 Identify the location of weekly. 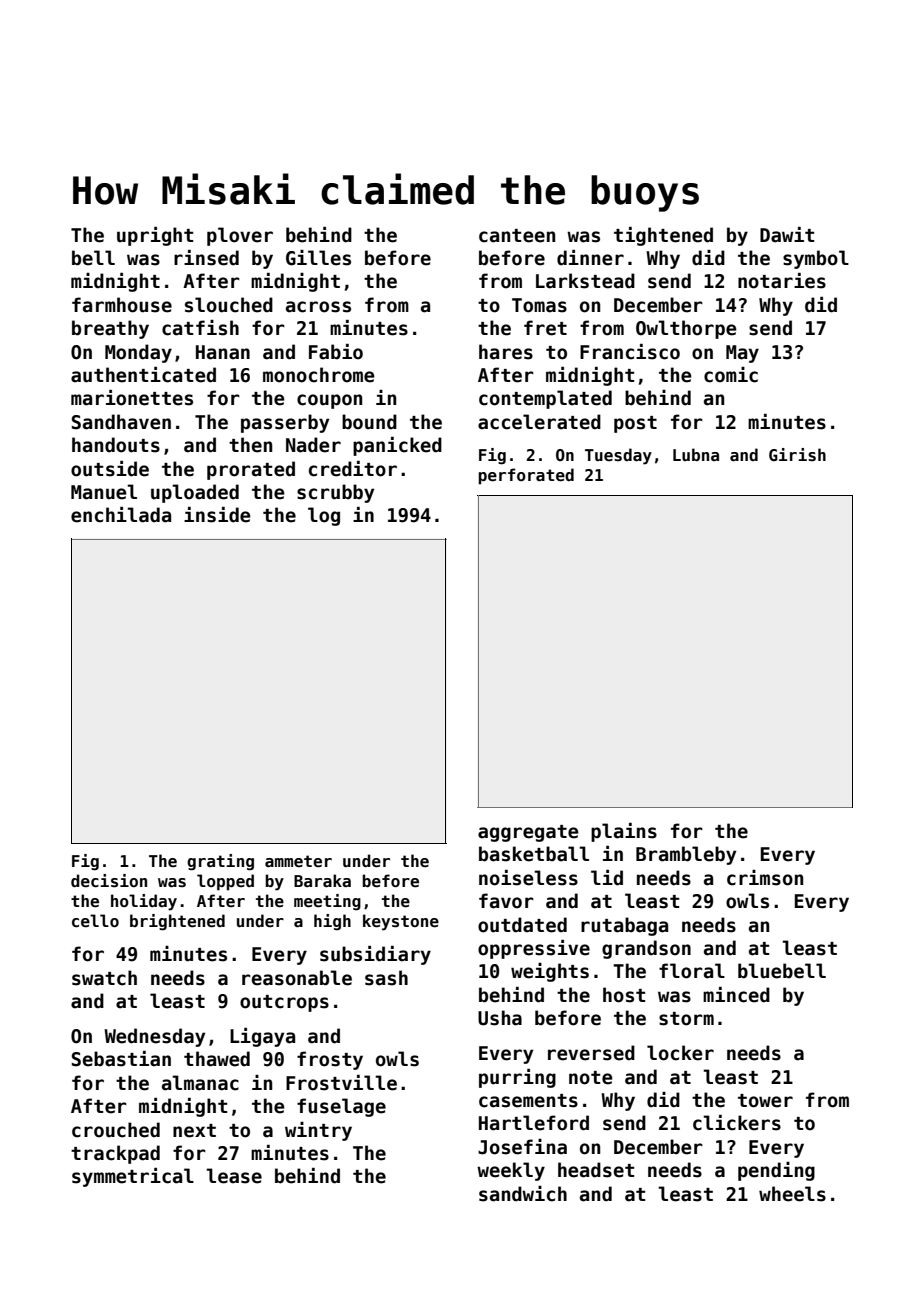
(511, 1171).
